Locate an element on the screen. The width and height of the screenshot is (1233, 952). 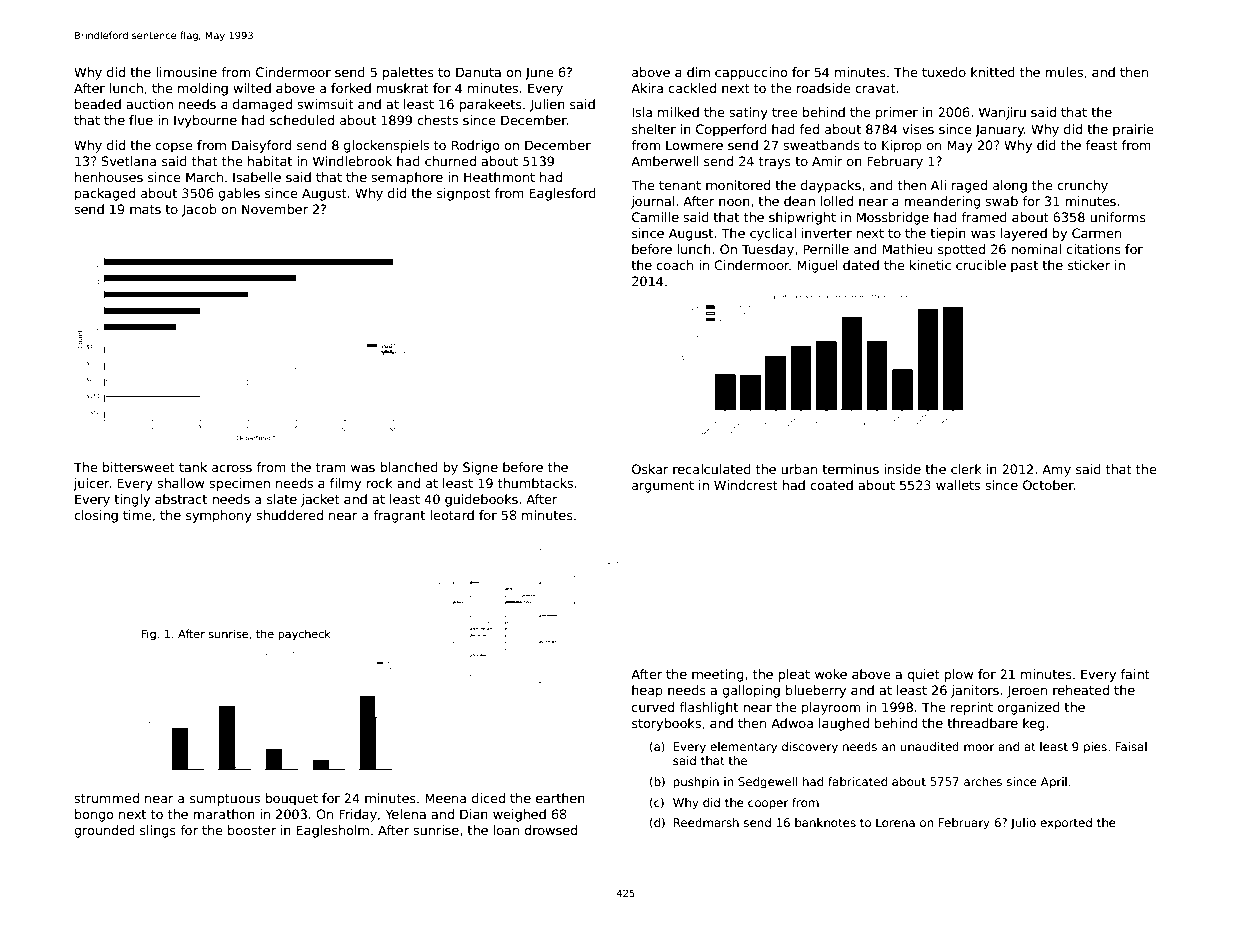
tram is located at coordinates (331, 467).
